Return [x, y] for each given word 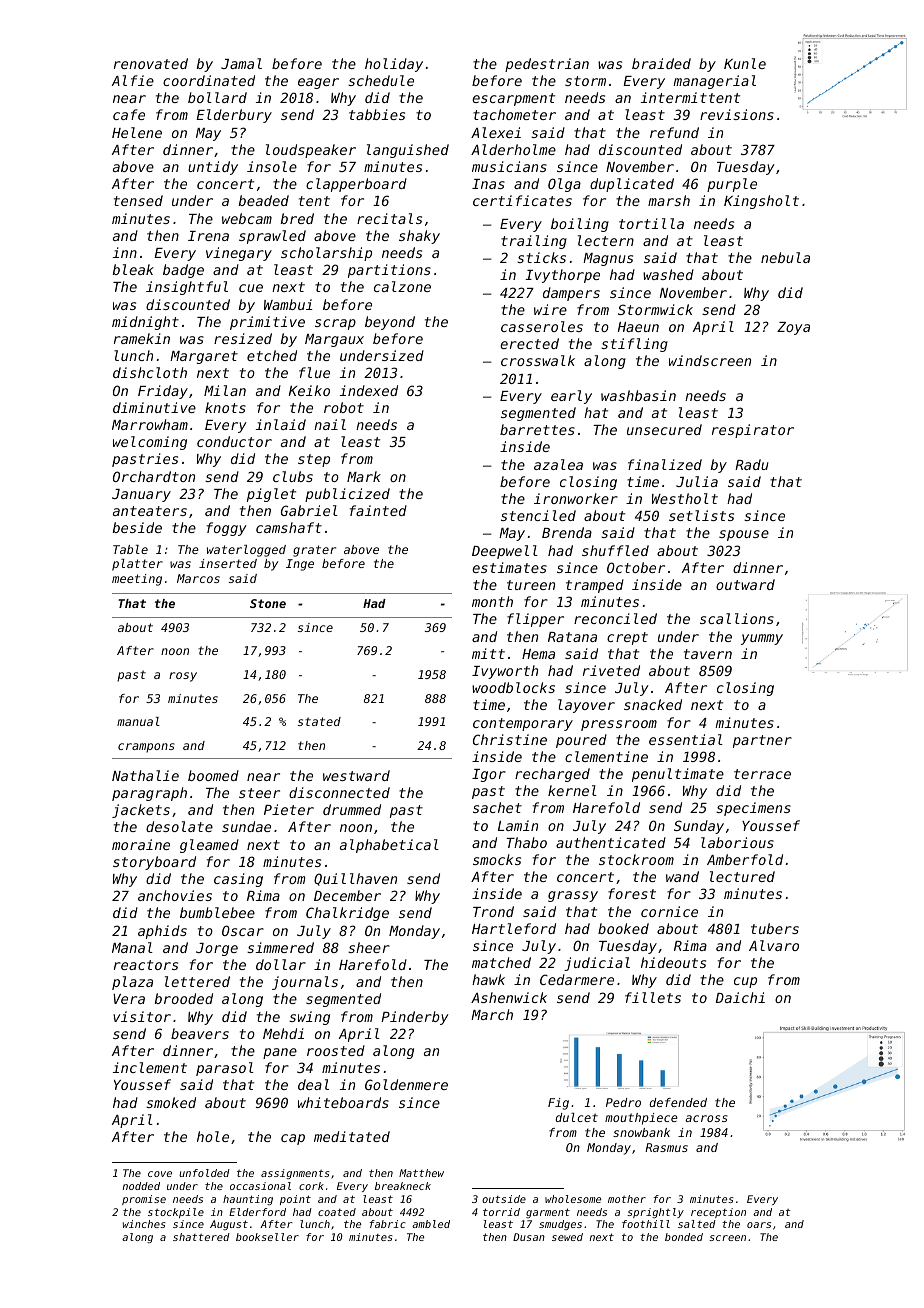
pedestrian [547, 65]
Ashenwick [509, 997]
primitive [267, 323]
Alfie [133, 80]
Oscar [243, 930]
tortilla [651, 223]
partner [762, 741]
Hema [538, 654]
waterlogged [246, 551]
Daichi [740, 997]
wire [550, 309]
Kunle [745, 63]
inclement [150, 1067]
